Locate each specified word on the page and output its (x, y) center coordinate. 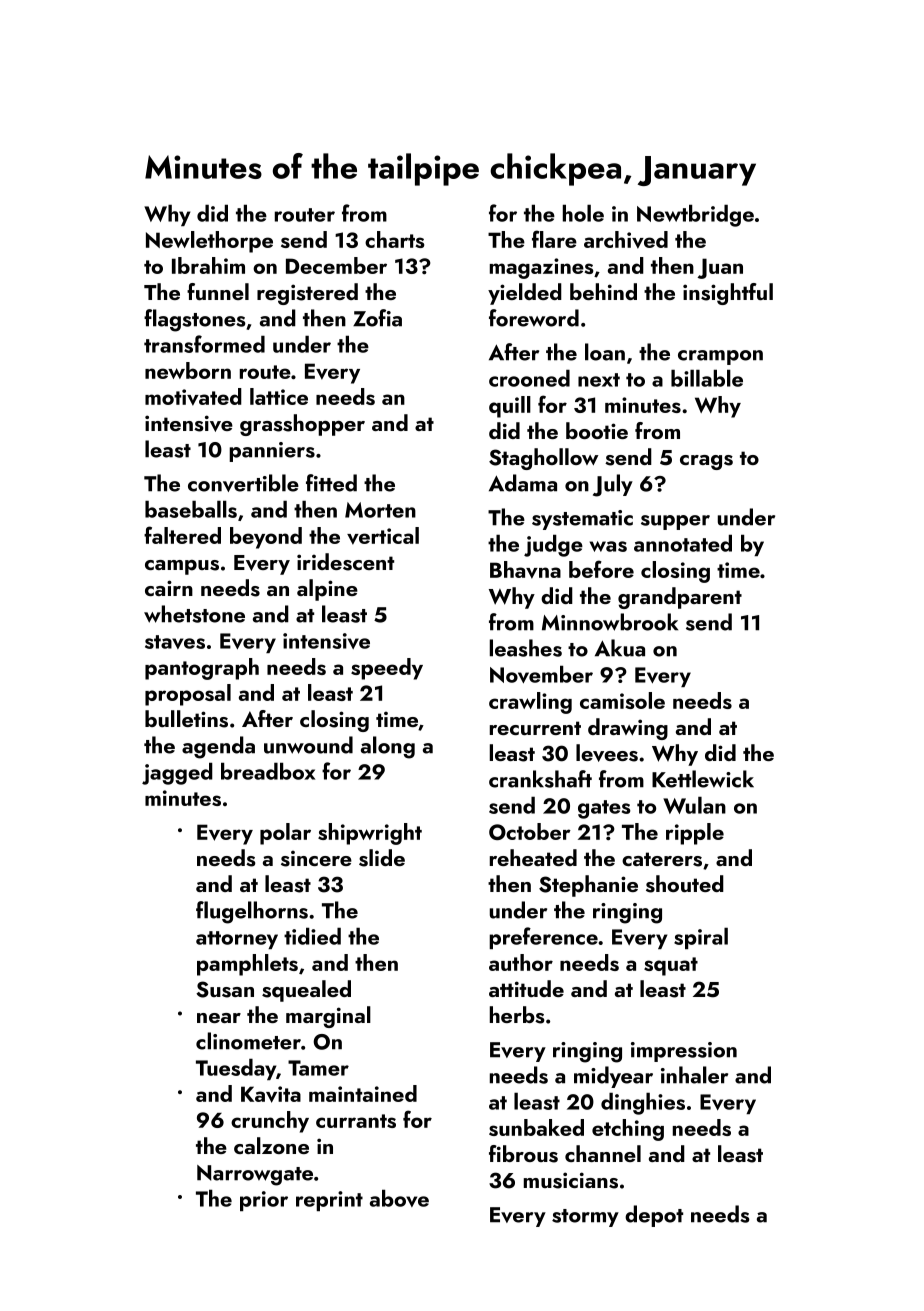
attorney (237, 940)
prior (264, 1201)
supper (675, 522)
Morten (380, 510)
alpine (327, 590)
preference (543, 938)
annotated (683, 543)
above (399, 1198)
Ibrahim (208, 265)
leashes (526, 648)
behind (603, 291)
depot (654, 1216)
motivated (193, 397)
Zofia (377, 318)
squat (671, 966)
